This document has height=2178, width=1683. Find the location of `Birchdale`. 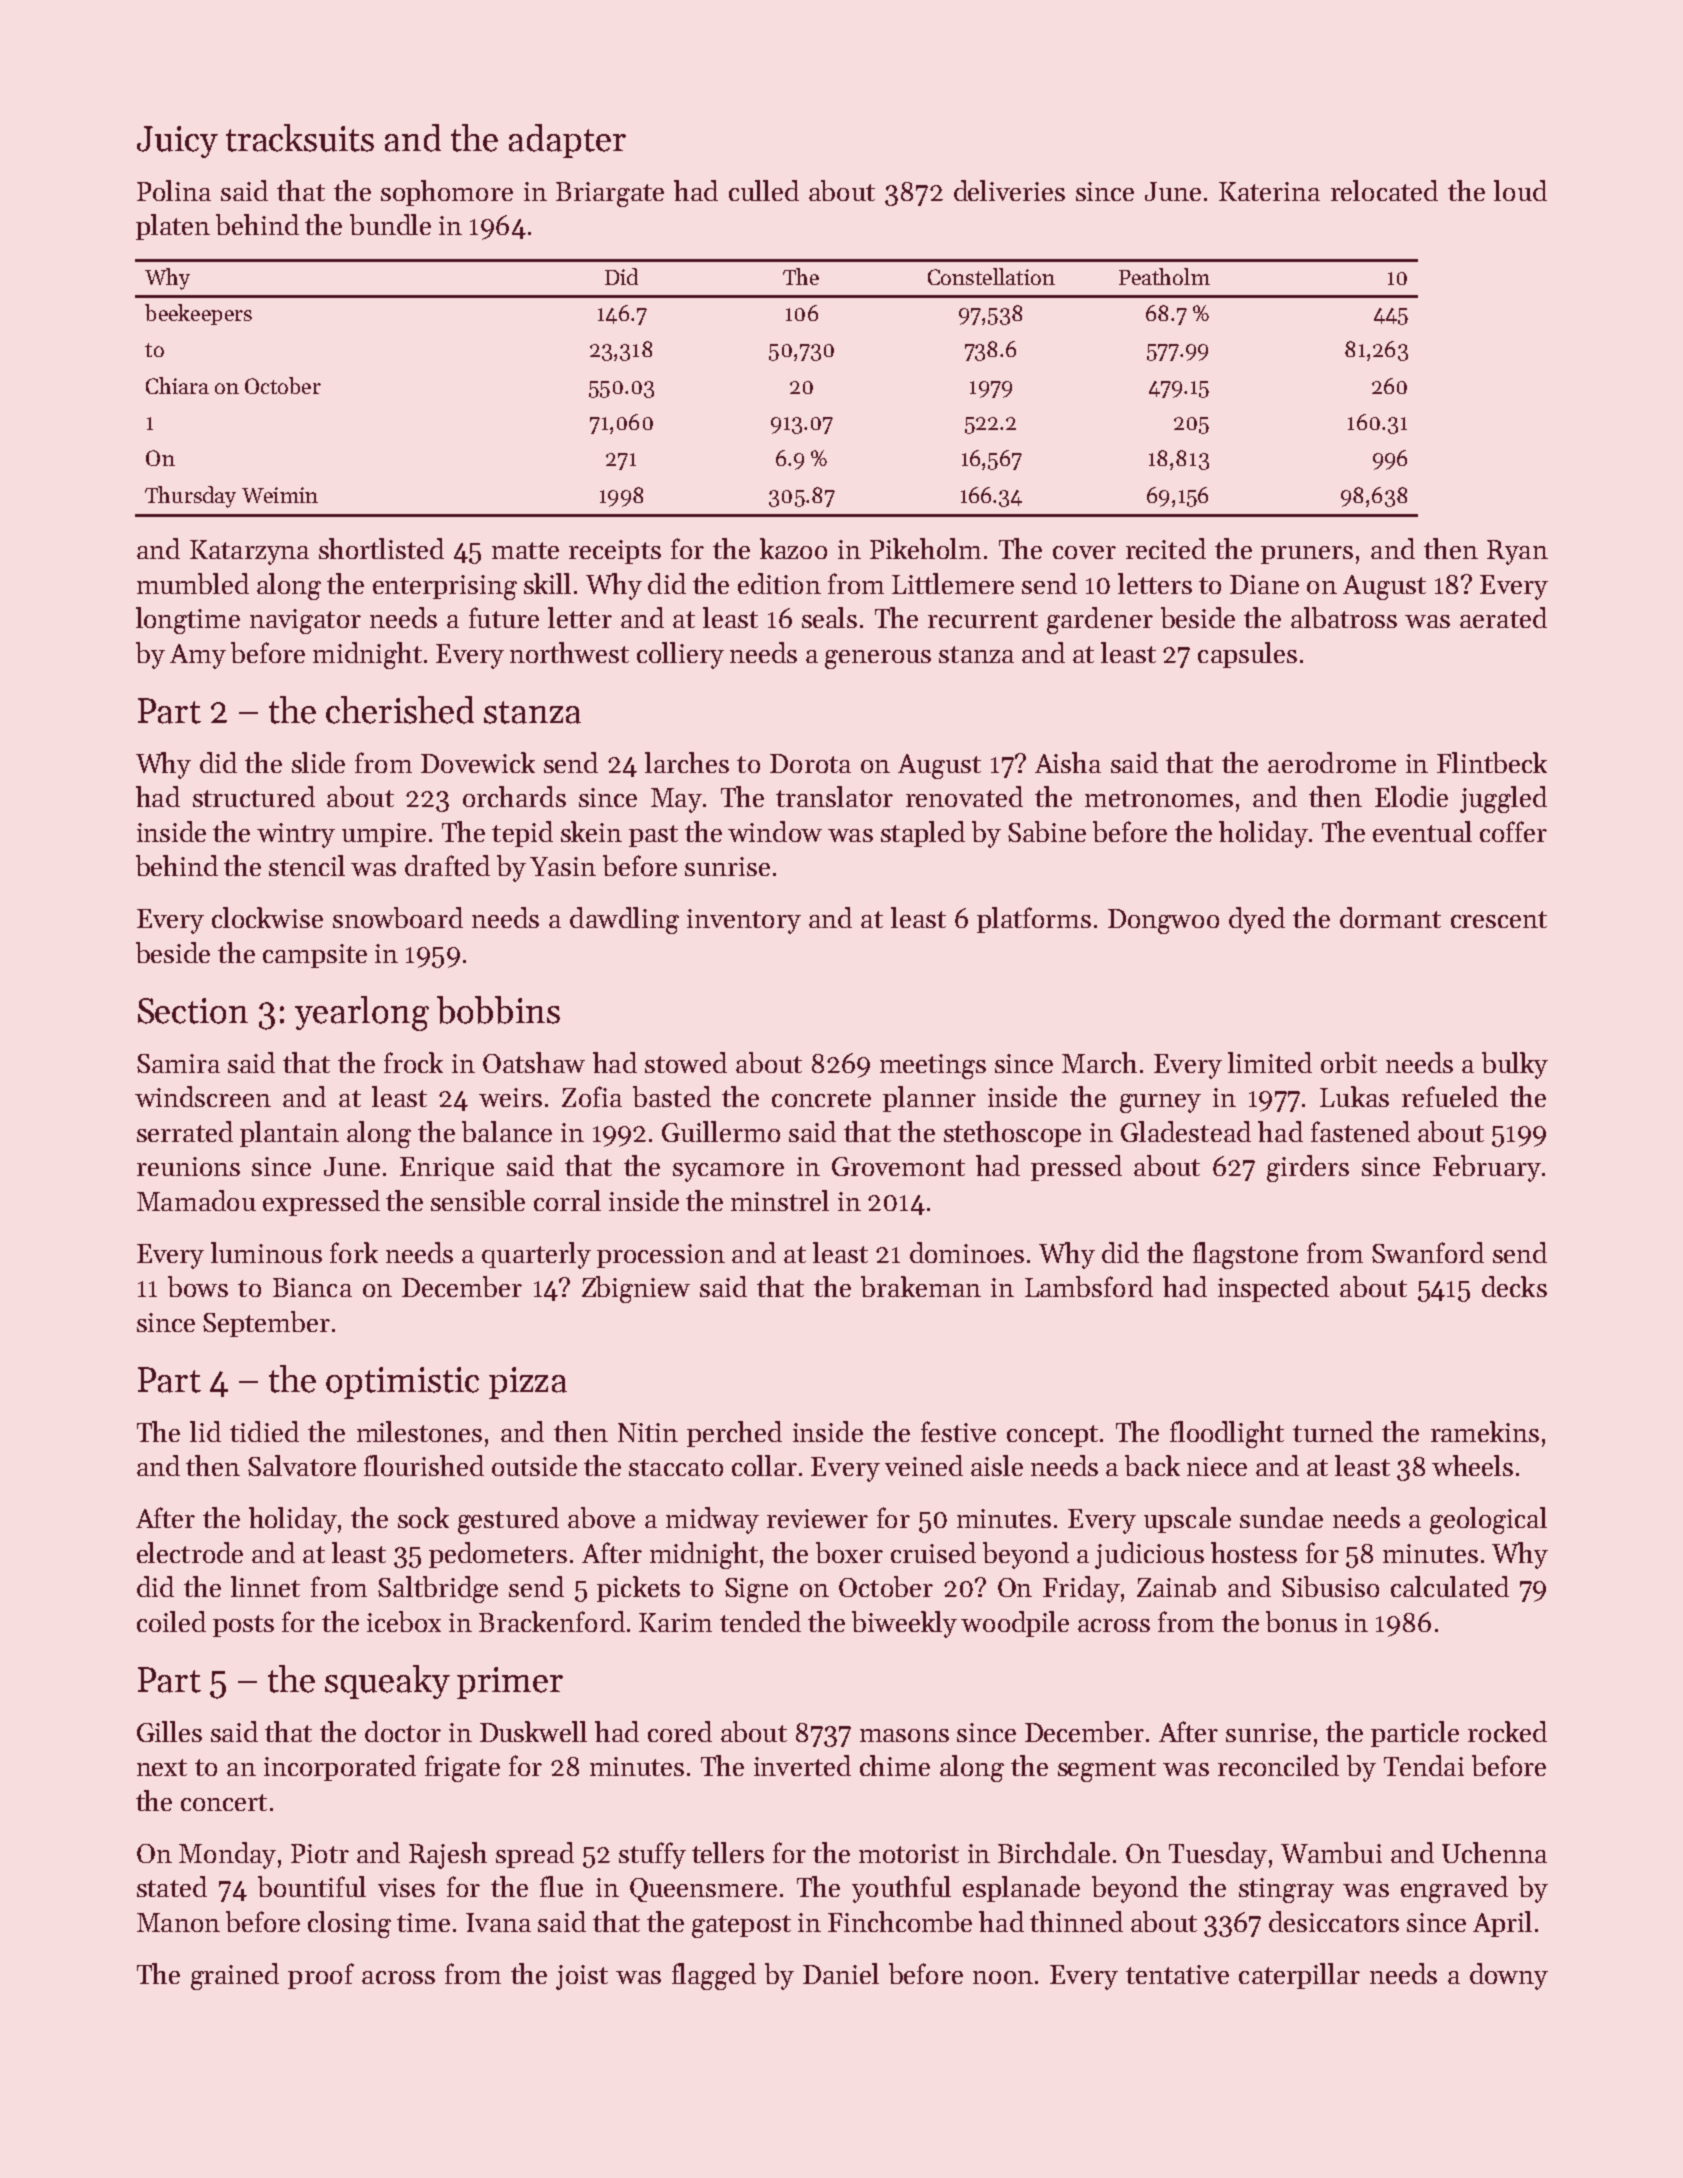

Birchdale is located at coordinates (1054, 1852).
